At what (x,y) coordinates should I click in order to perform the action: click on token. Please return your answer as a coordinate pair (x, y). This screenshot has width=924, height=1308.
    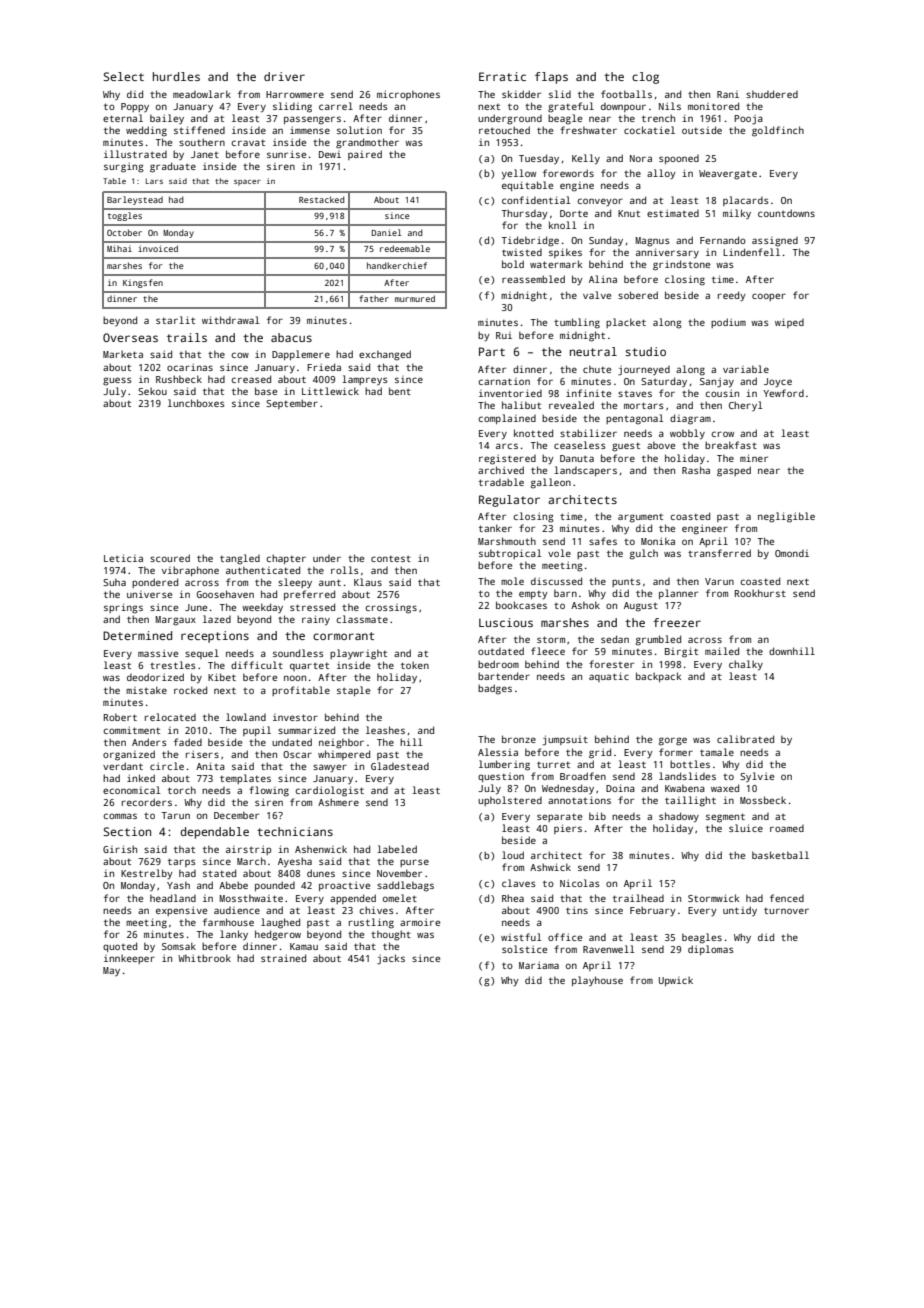
    Looking at the image, I should click on (415, 665).
